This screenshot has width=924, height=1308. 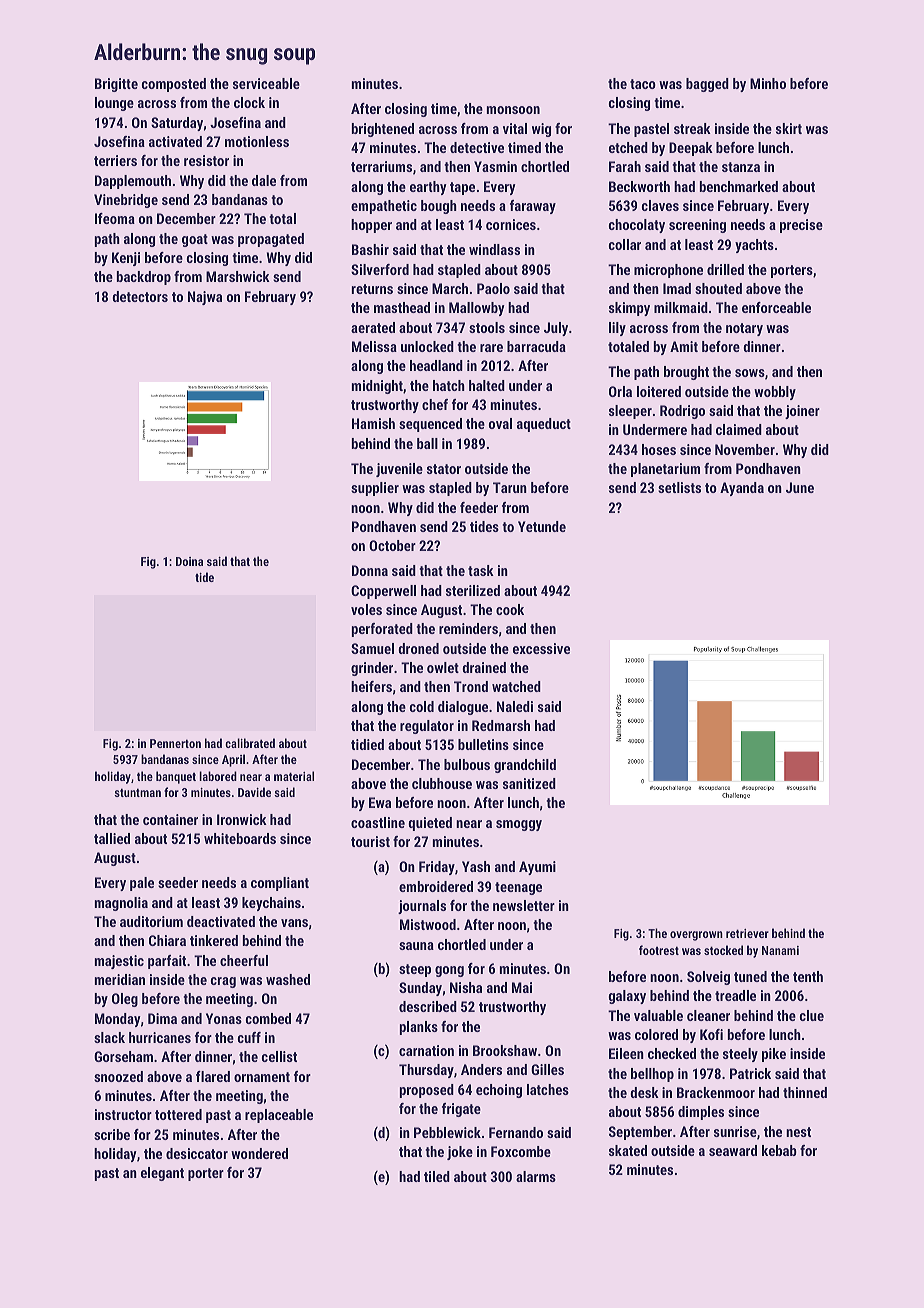 I want to click on Rodrigo, so click(x=682, y=412).
